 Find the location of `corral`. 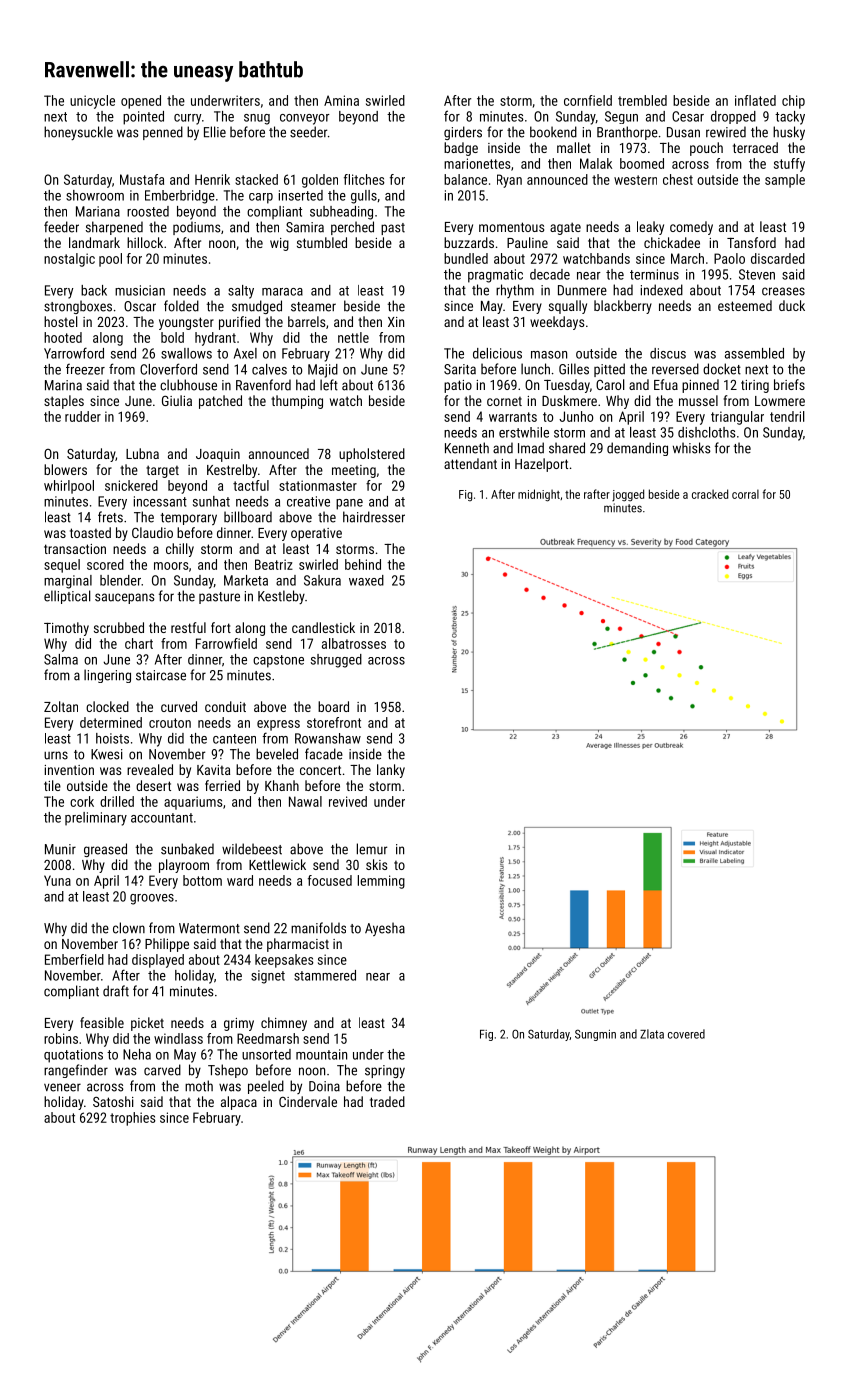

corral is located at coordinates (745, 494).
